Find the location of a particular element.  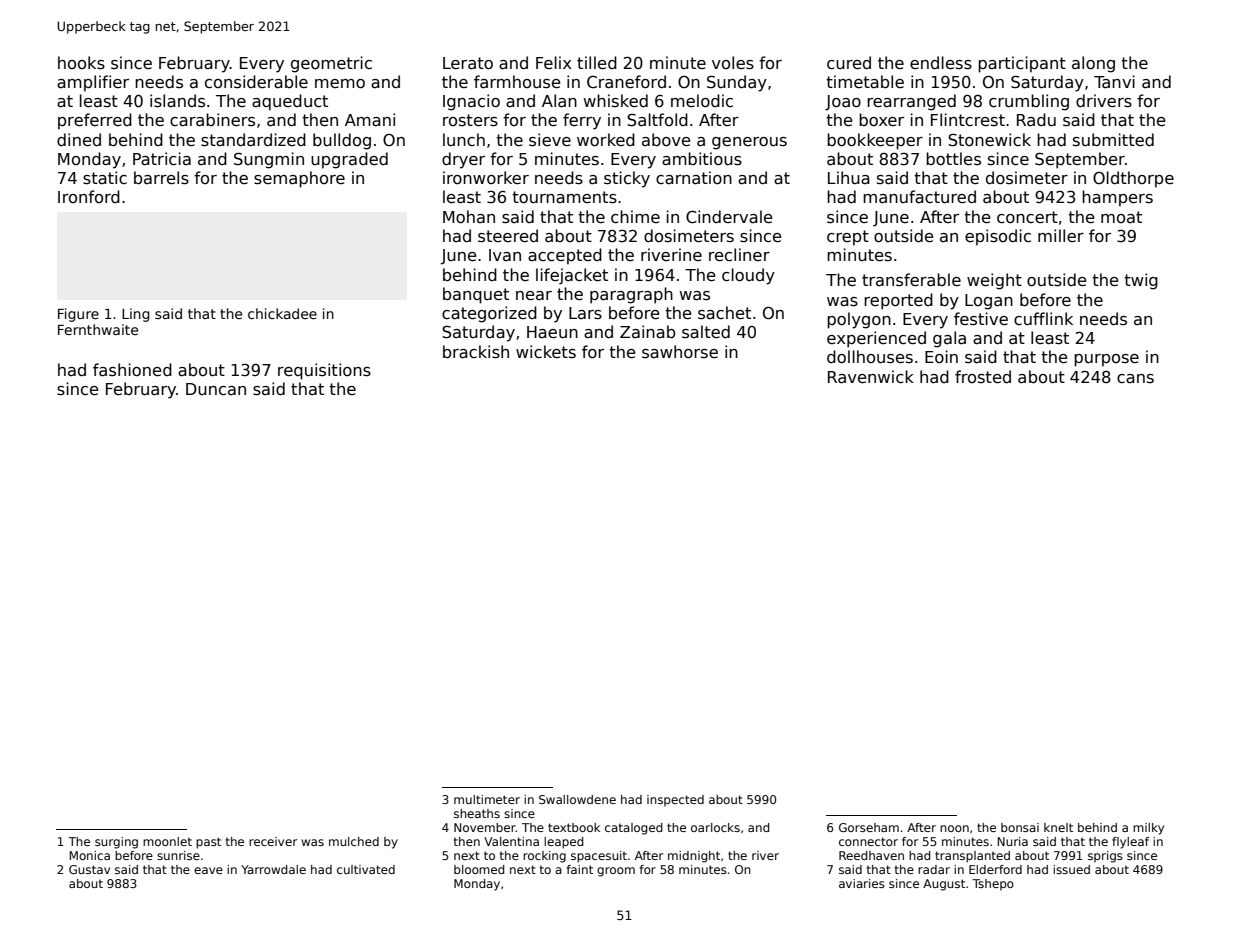

frosted is located at coordinates (983, 376).
